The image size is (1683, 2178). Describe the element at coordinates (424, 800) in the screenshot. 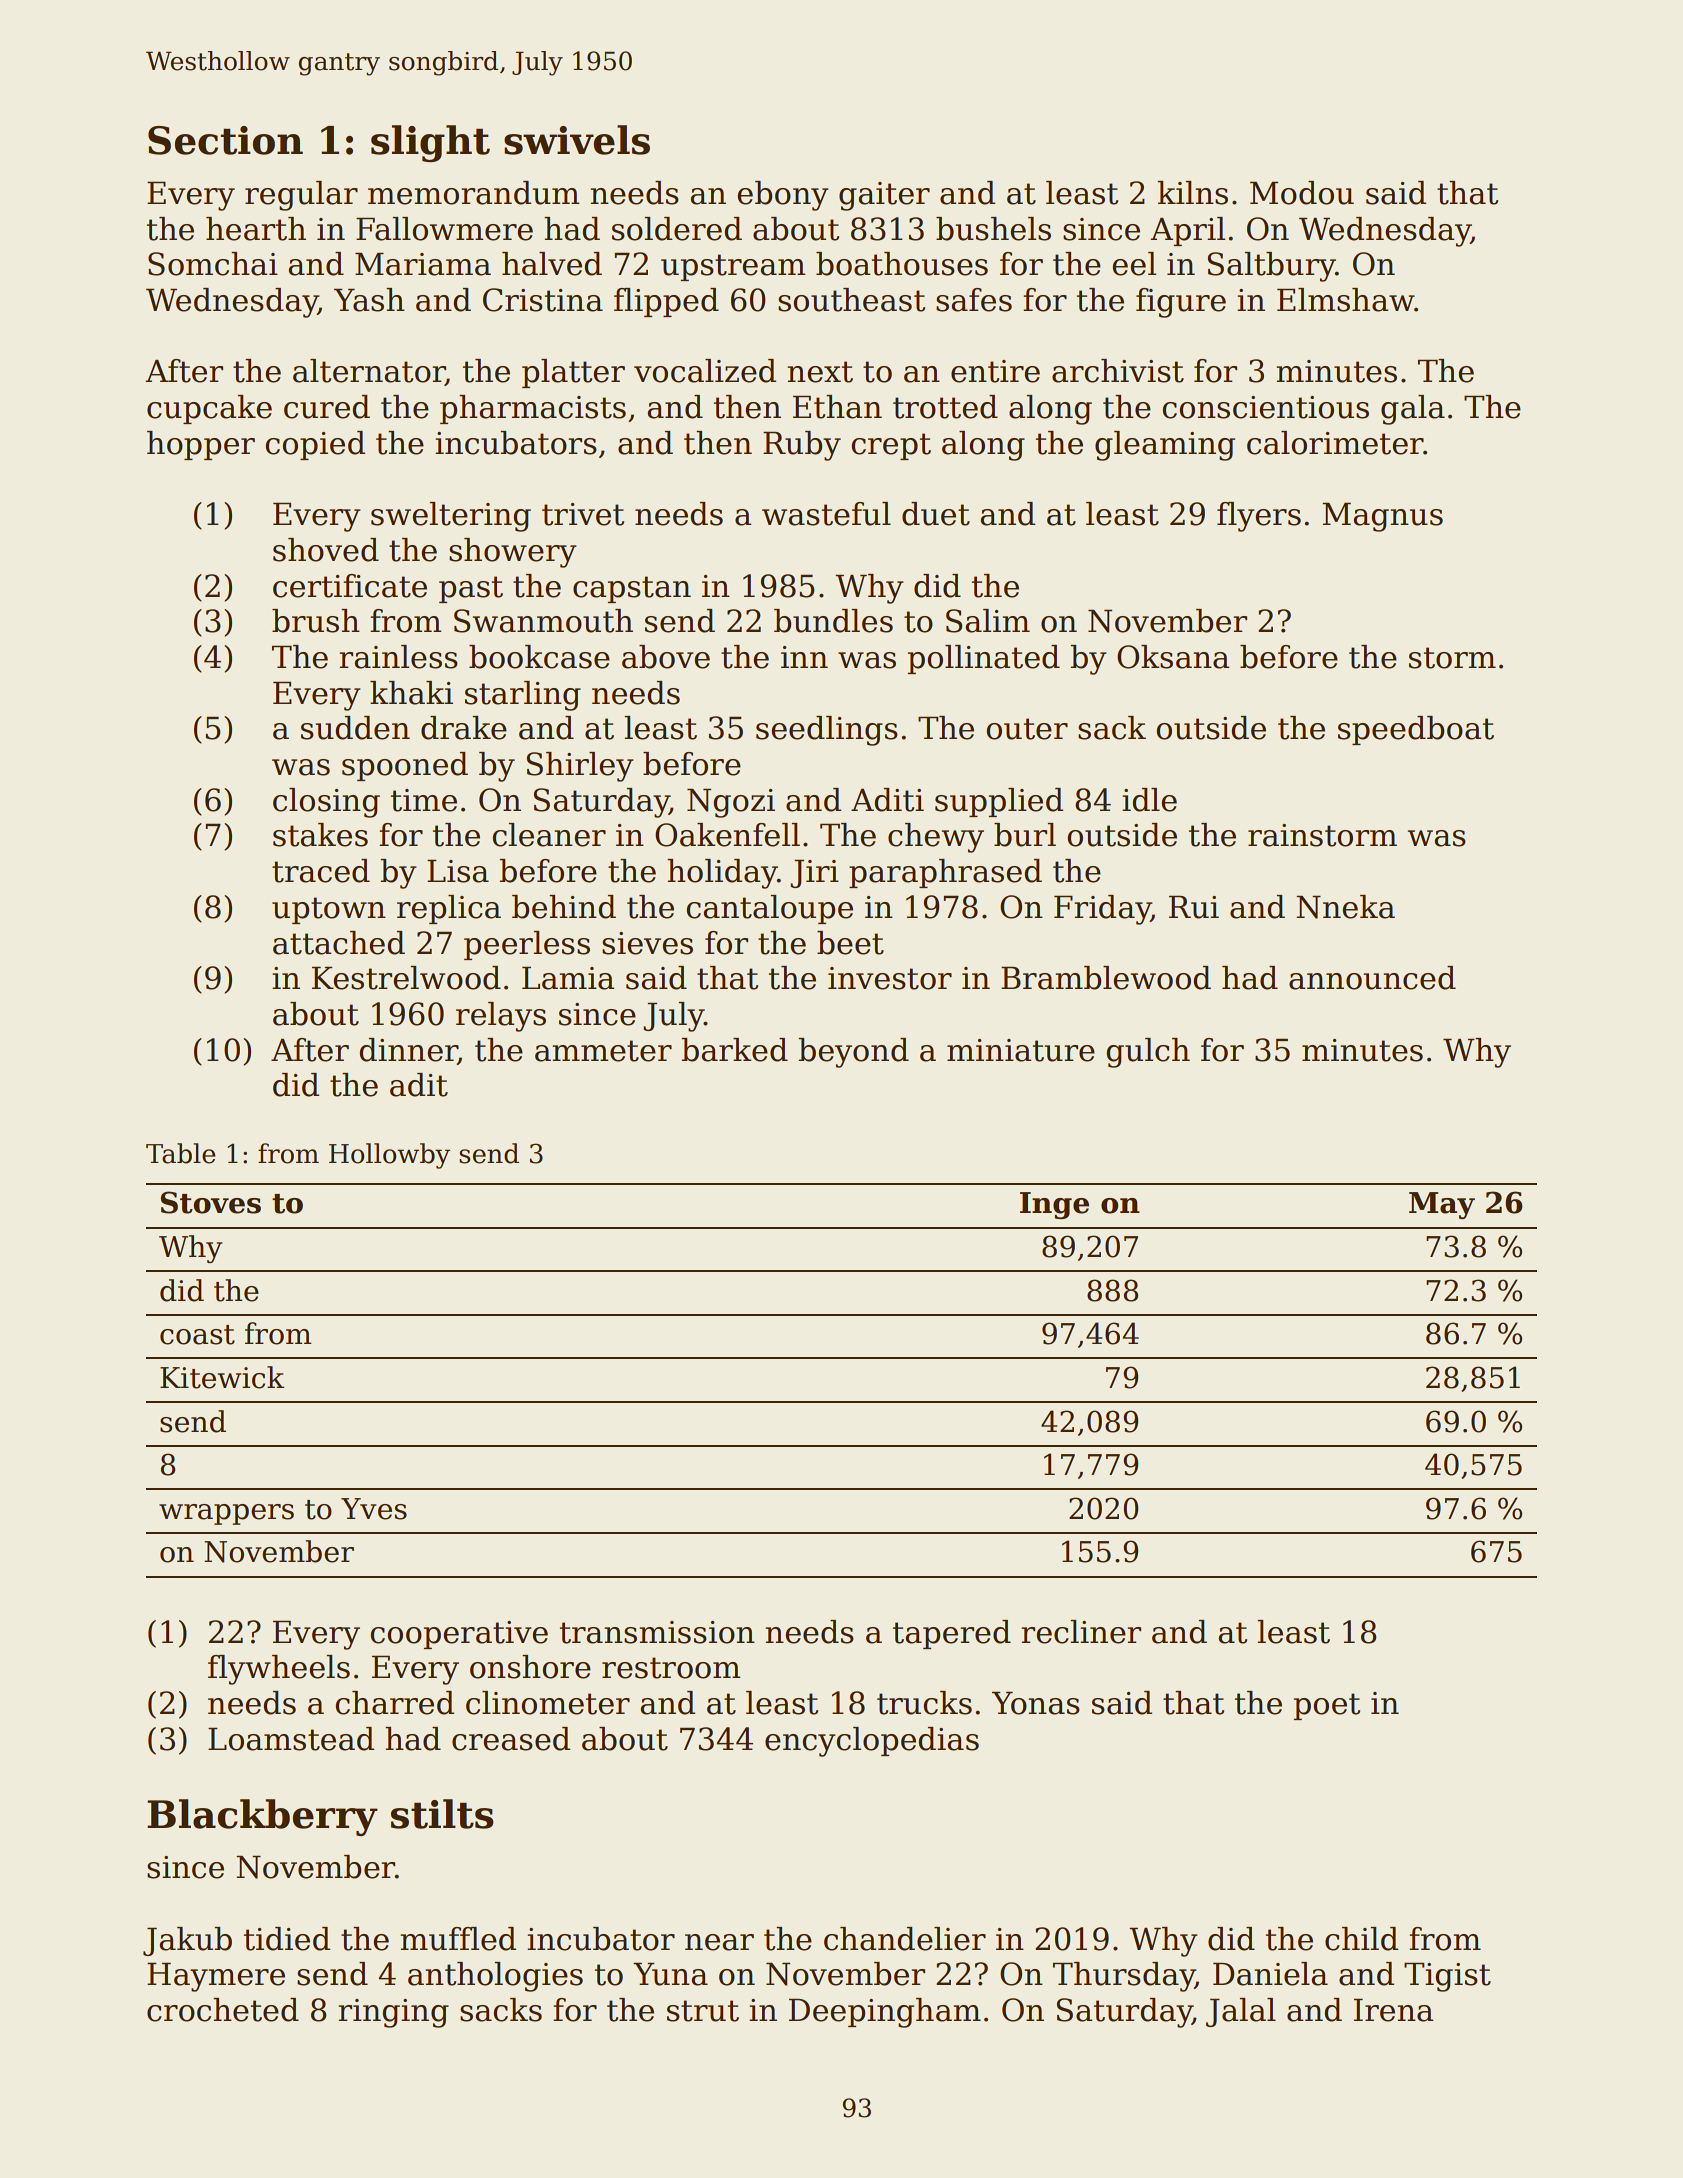

I see `time` at that location.
